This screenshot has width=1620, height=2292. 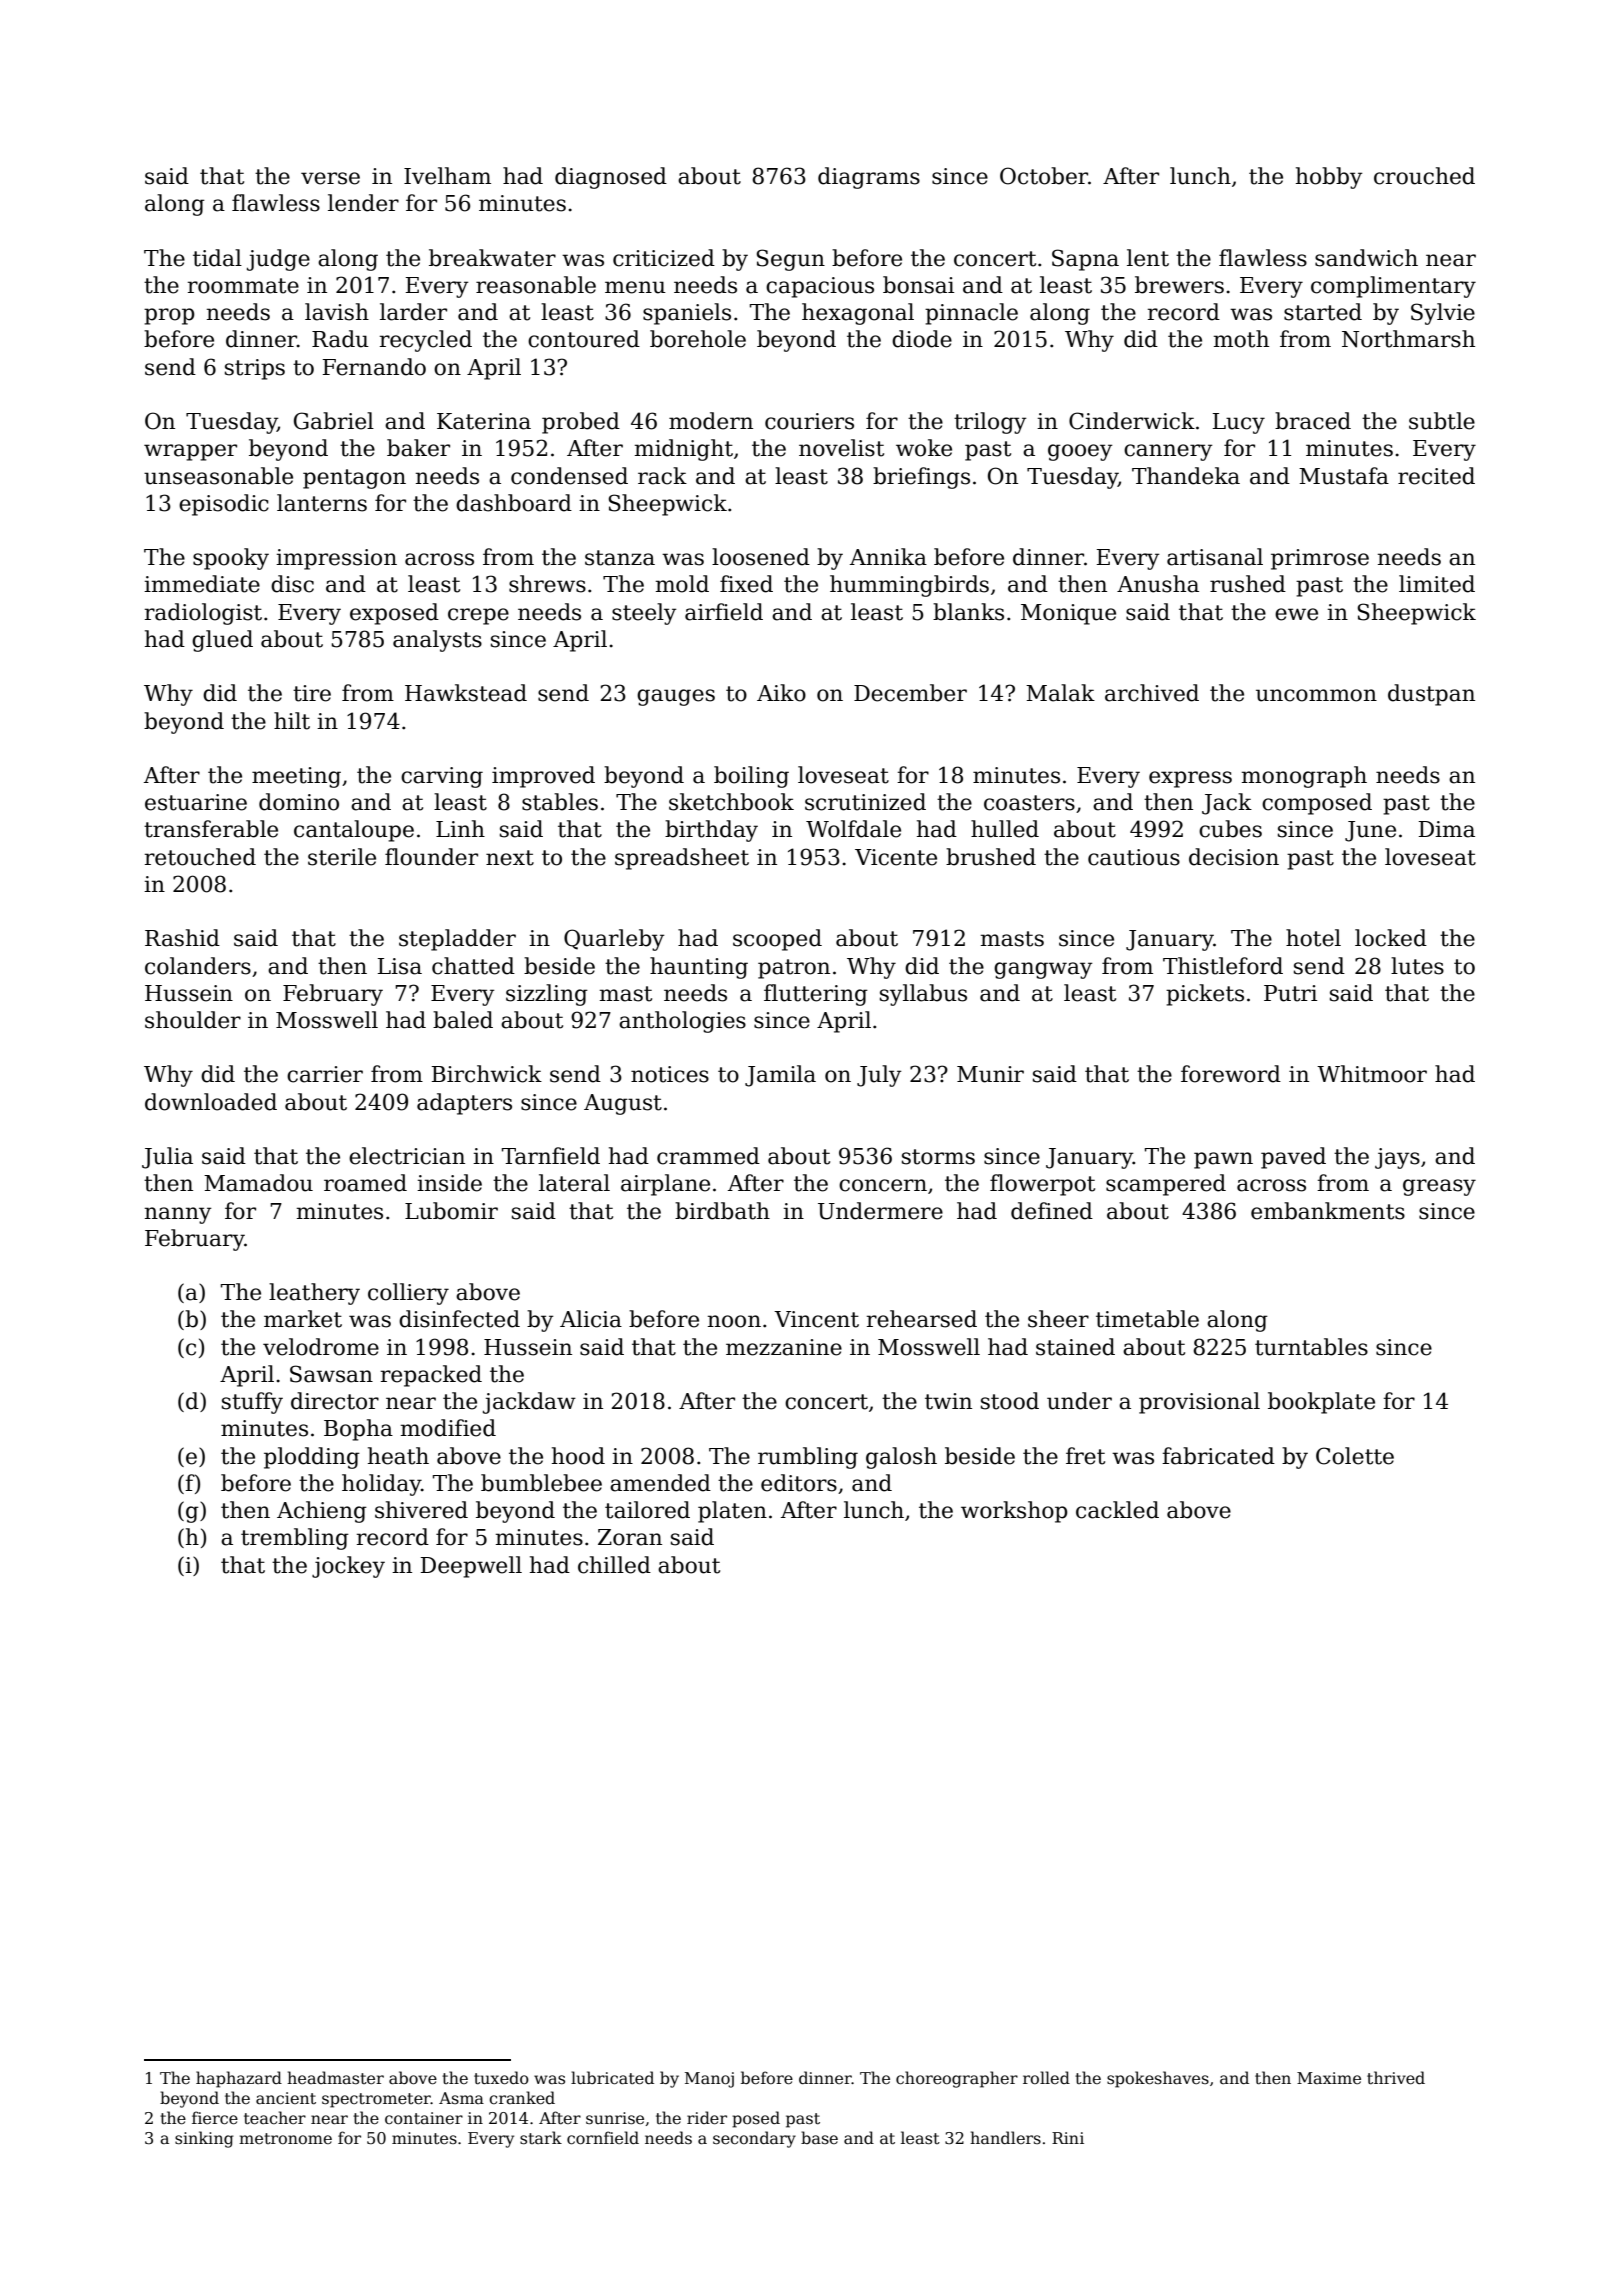 I want to click on jockey, so click(x=348, y=1567).
